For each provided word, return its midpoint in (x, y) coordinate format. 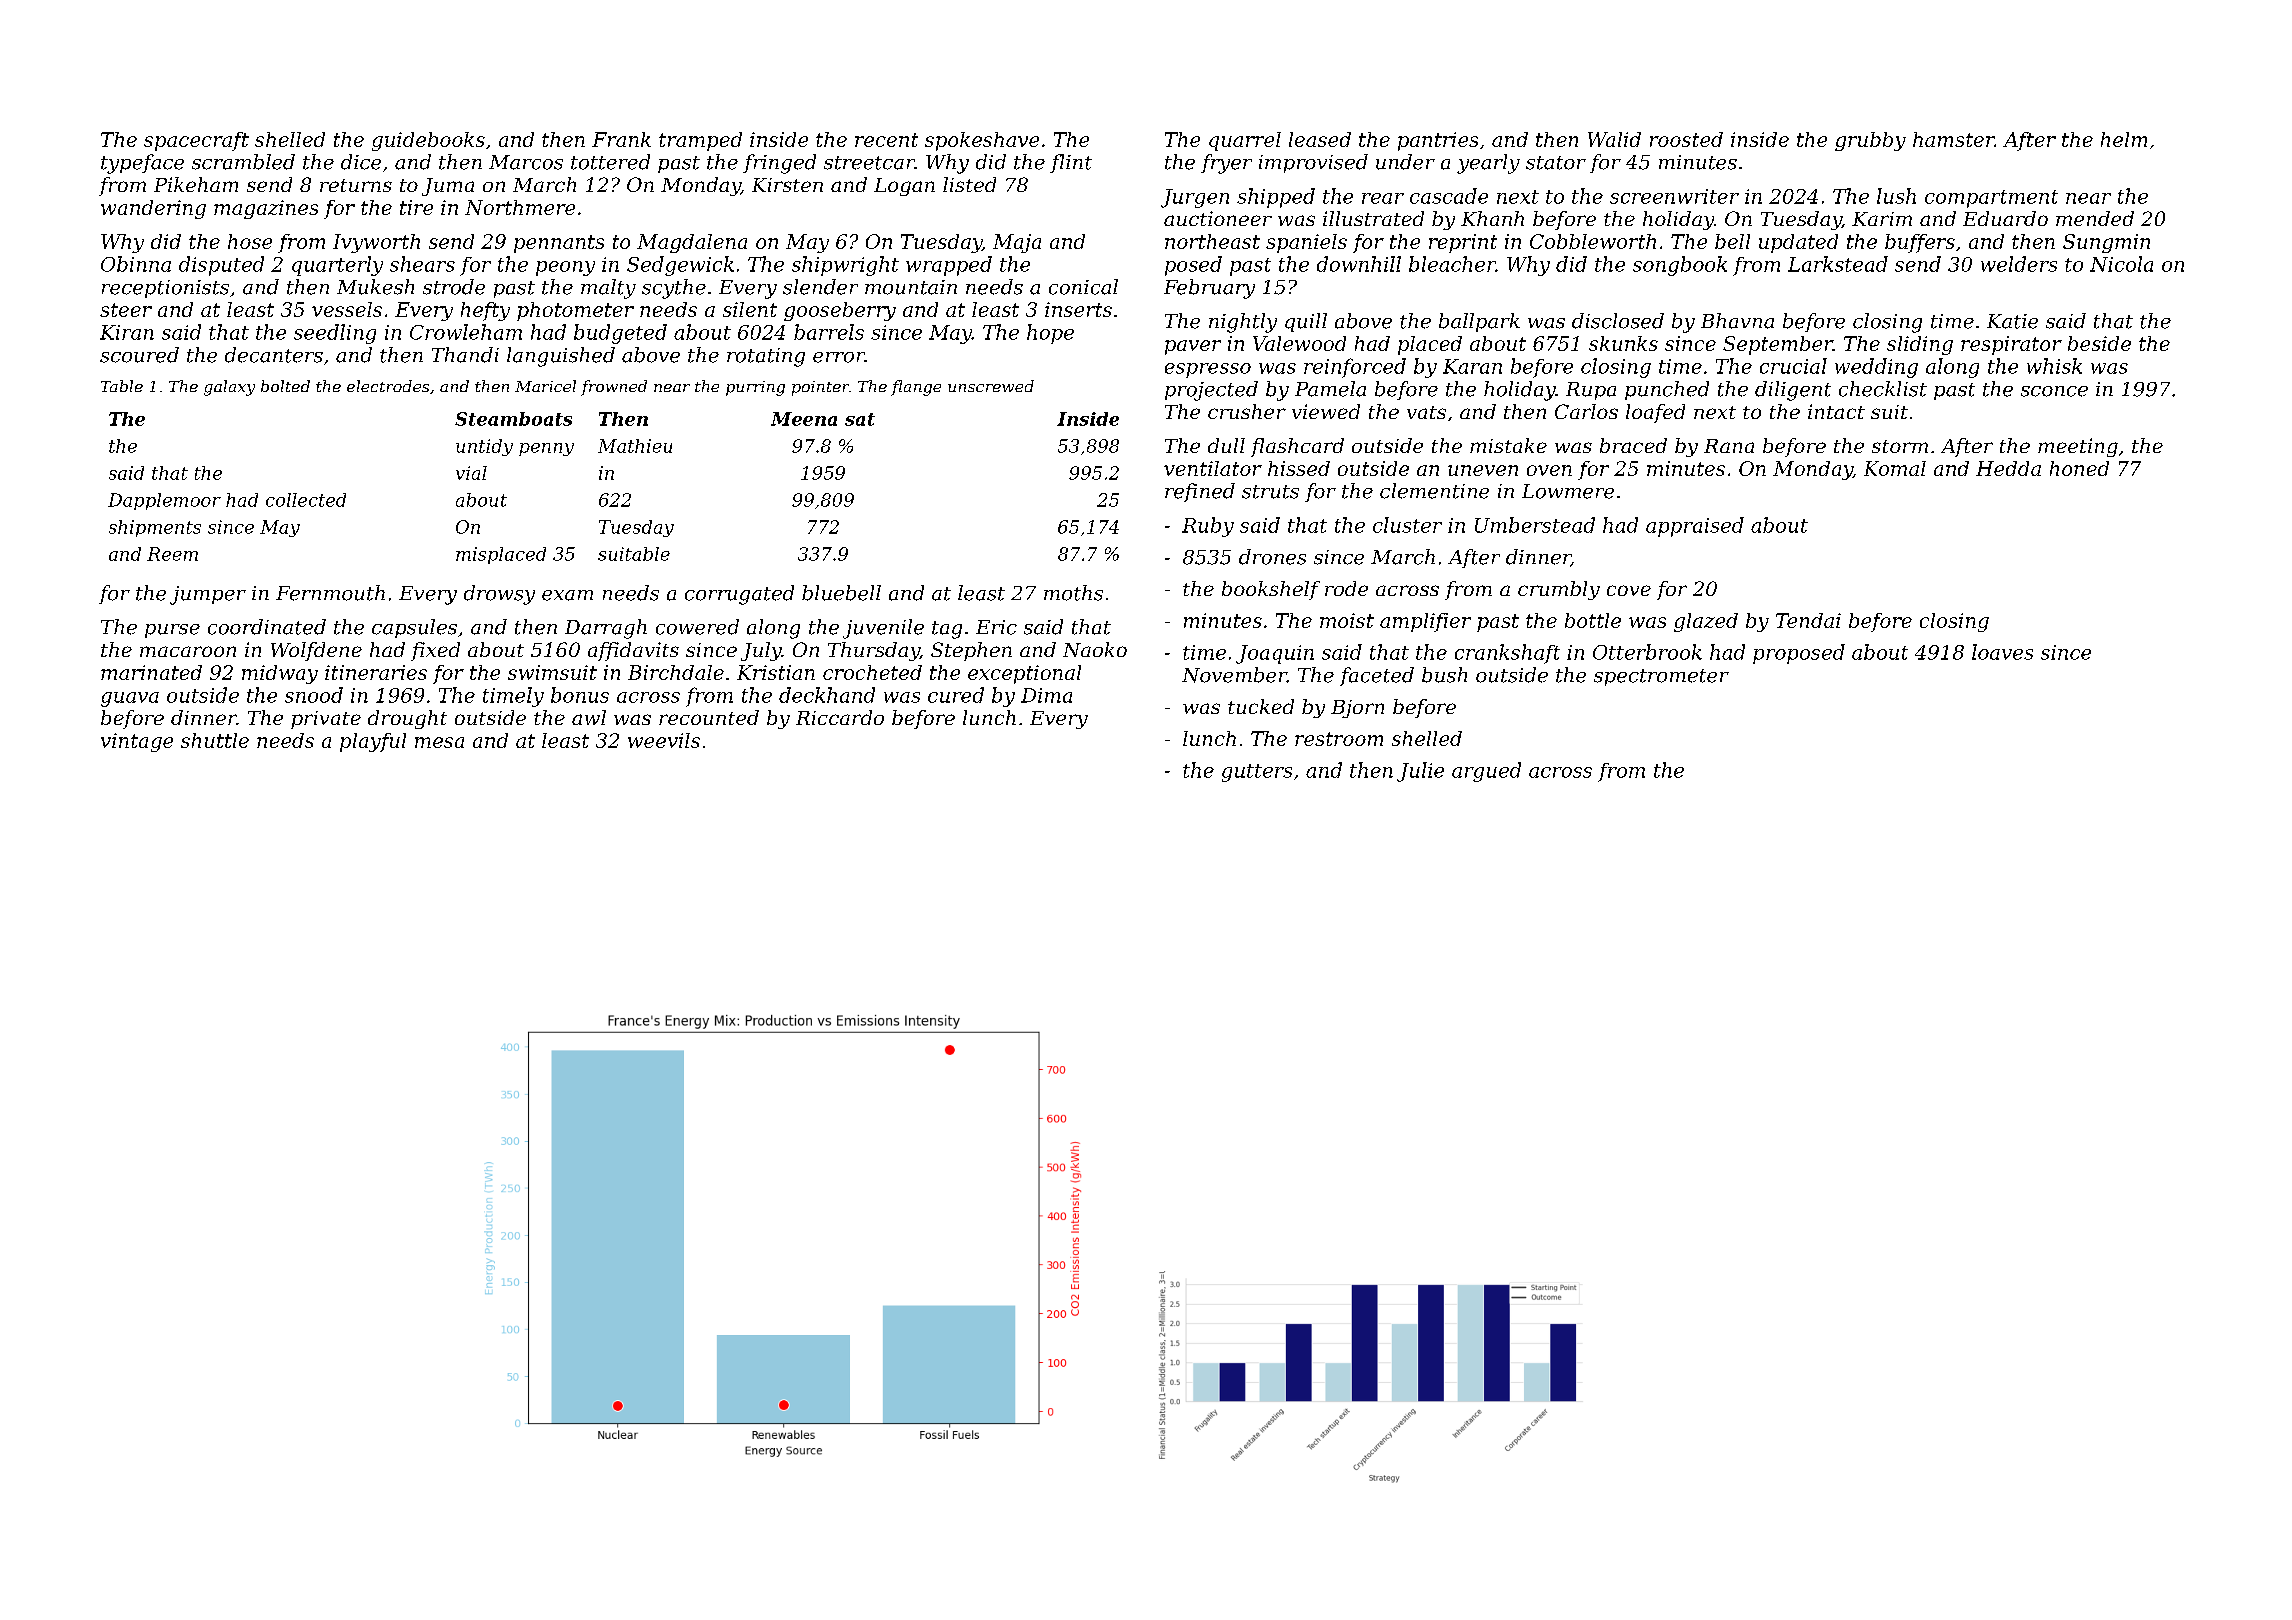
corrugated (739, 595)
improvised (1313, 163)
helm (2124, 139)
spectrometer (1661, 677)
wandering (153, 209)
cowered (697, 627)
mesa (439, 742)
